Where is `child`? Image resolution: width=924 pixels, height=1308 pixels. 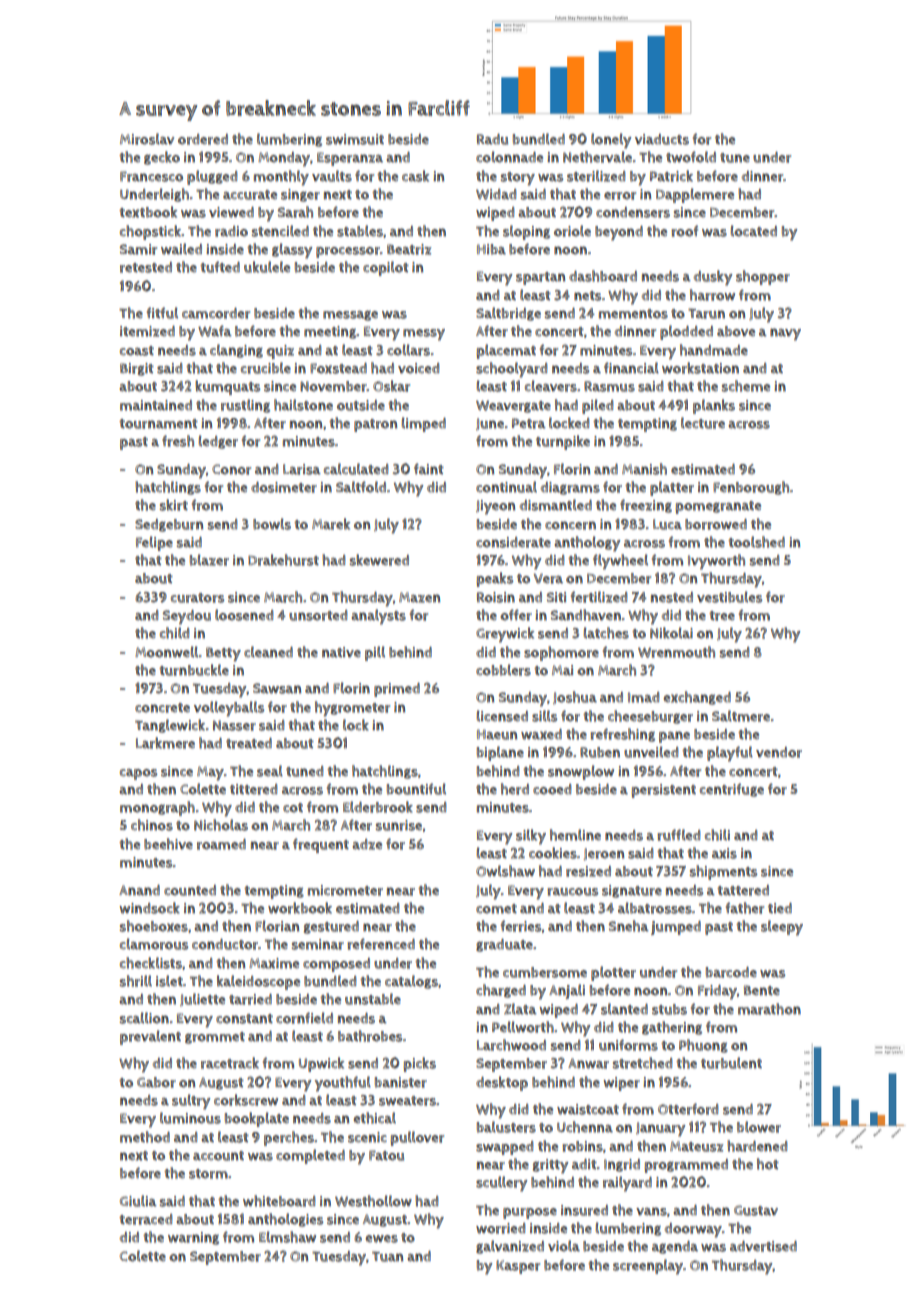 child is located at coordinates (174, 633).
